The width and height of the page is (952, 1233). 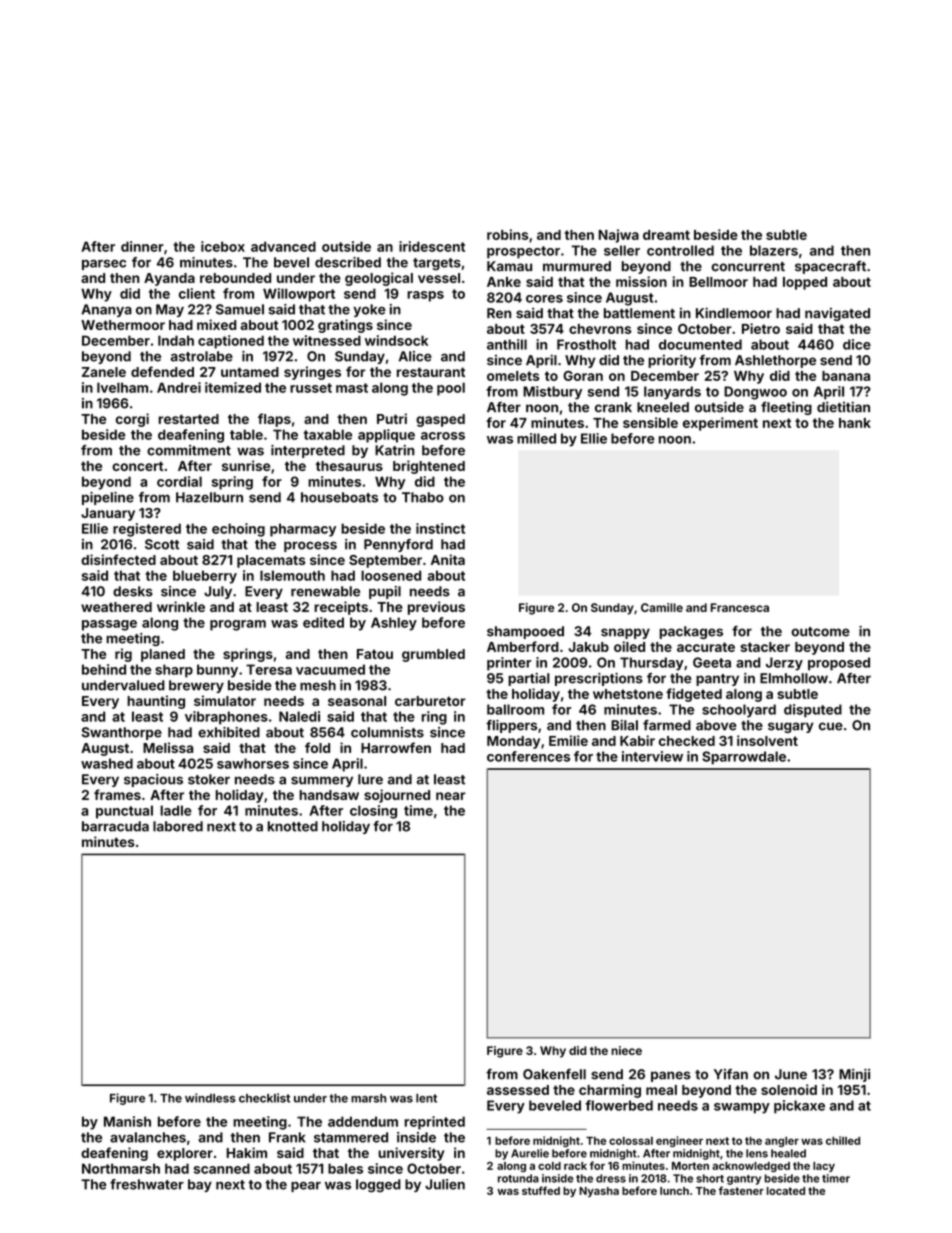 What do you see at coordinates (508, 234) in the page?
I see `robins` at bounding box center [508, 234].
